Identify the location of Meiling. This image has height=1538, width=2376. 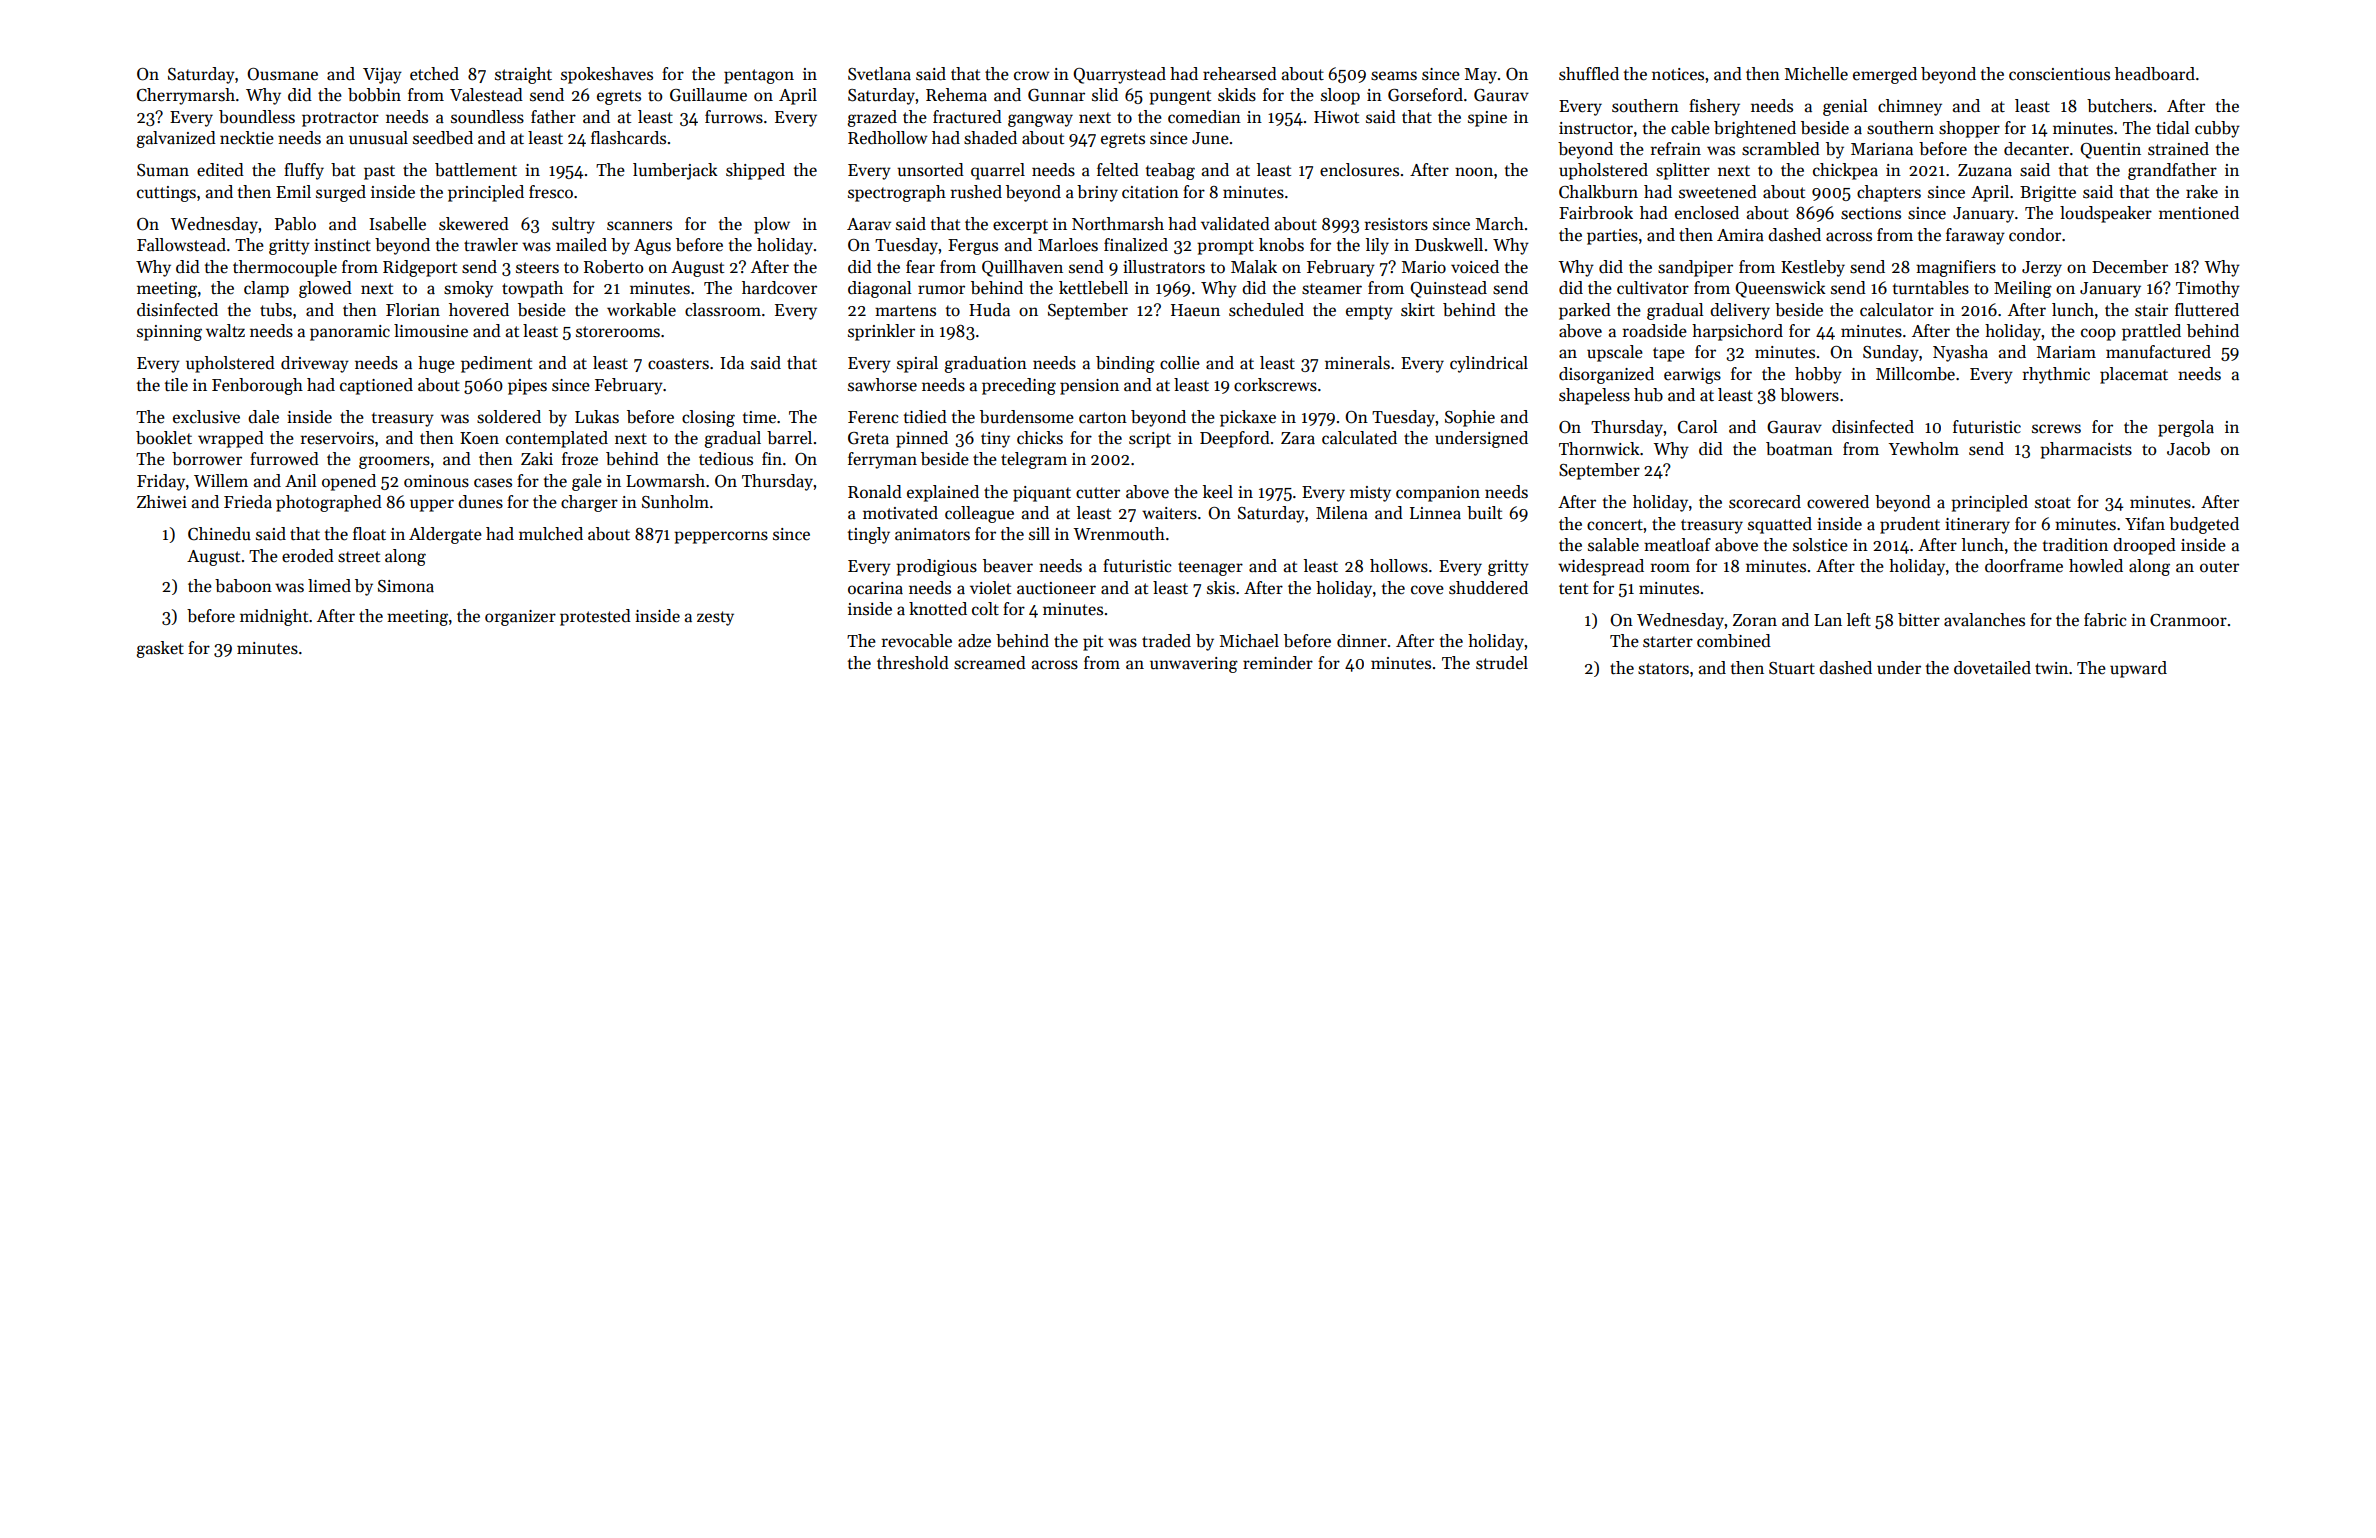
(2023, 289).
